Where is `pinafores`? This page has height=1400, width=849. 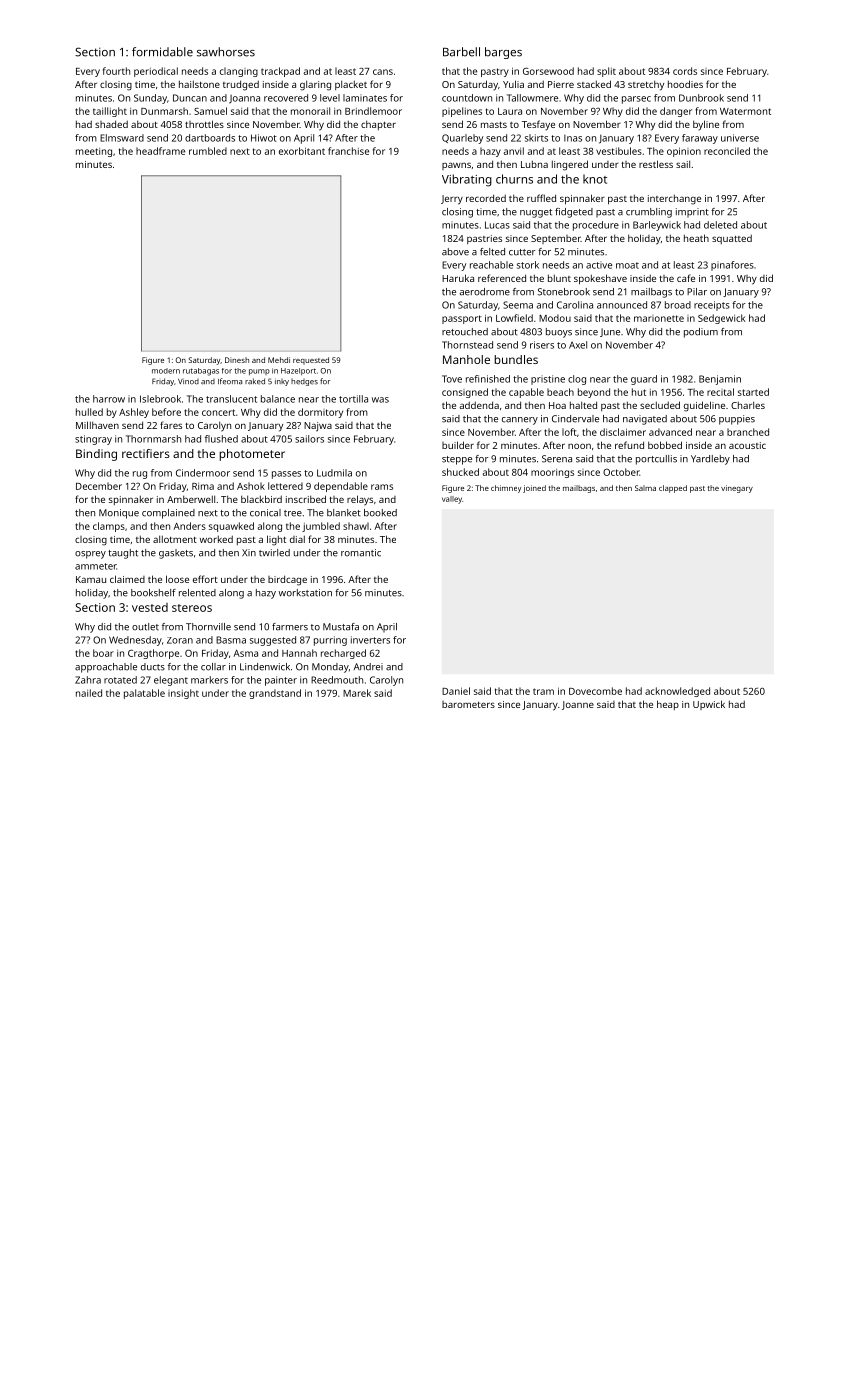 pinafores is located at coordinates (732, 266).
